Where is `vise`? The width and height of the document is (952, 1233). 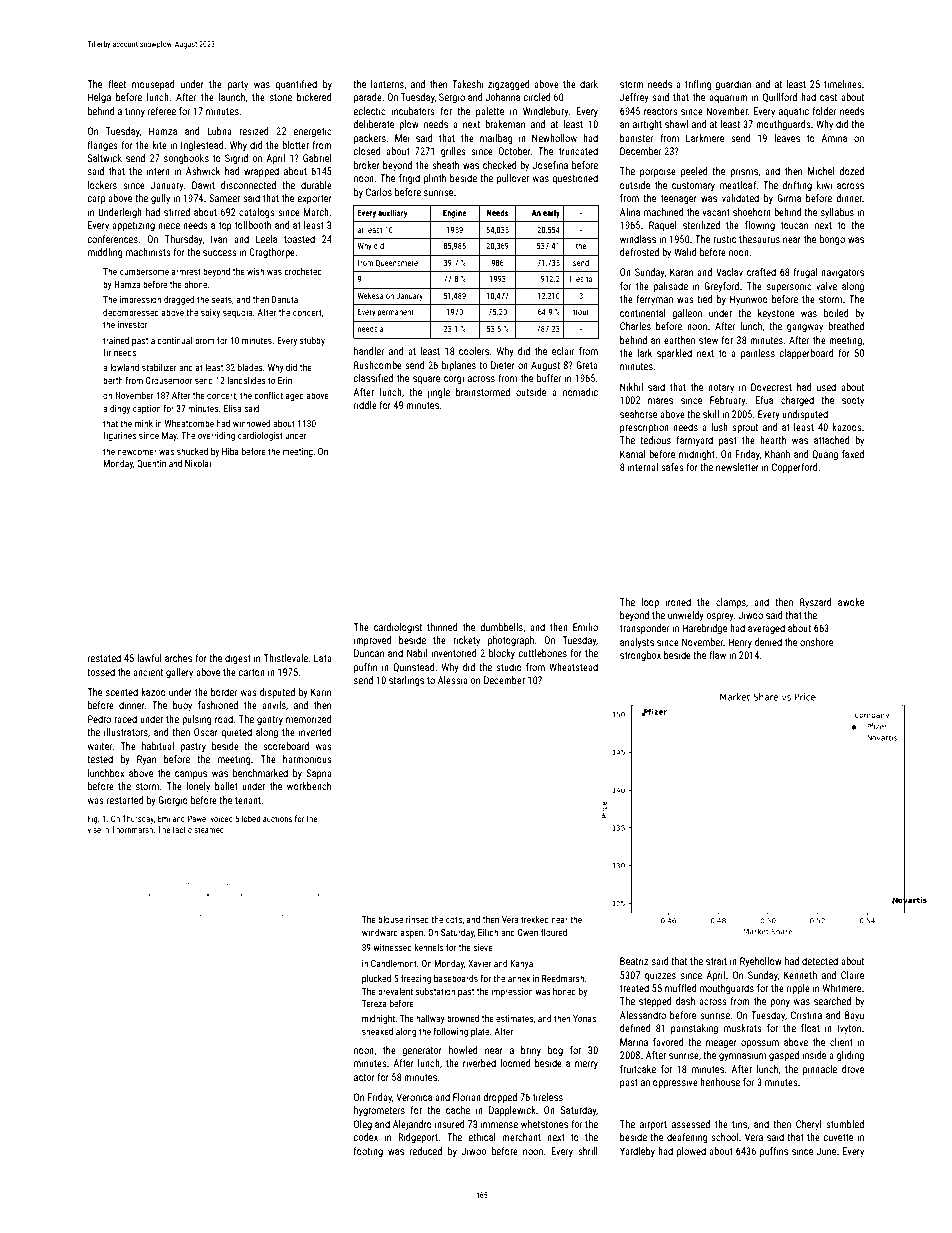 vise is located at coordinates (94, 830).
